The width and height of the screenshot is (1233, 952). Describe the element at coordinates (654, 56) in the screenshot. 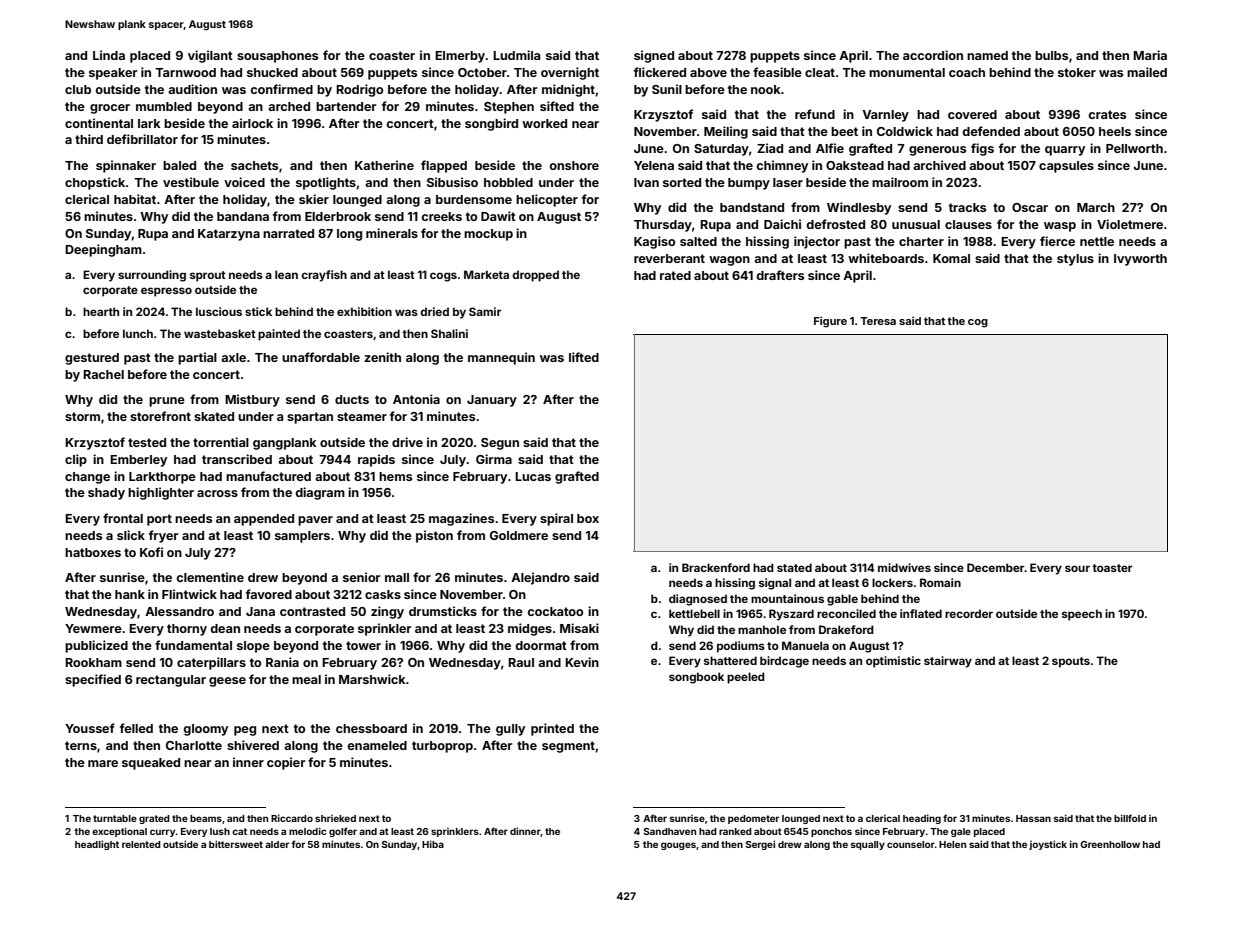

I see `signed` at that location.
